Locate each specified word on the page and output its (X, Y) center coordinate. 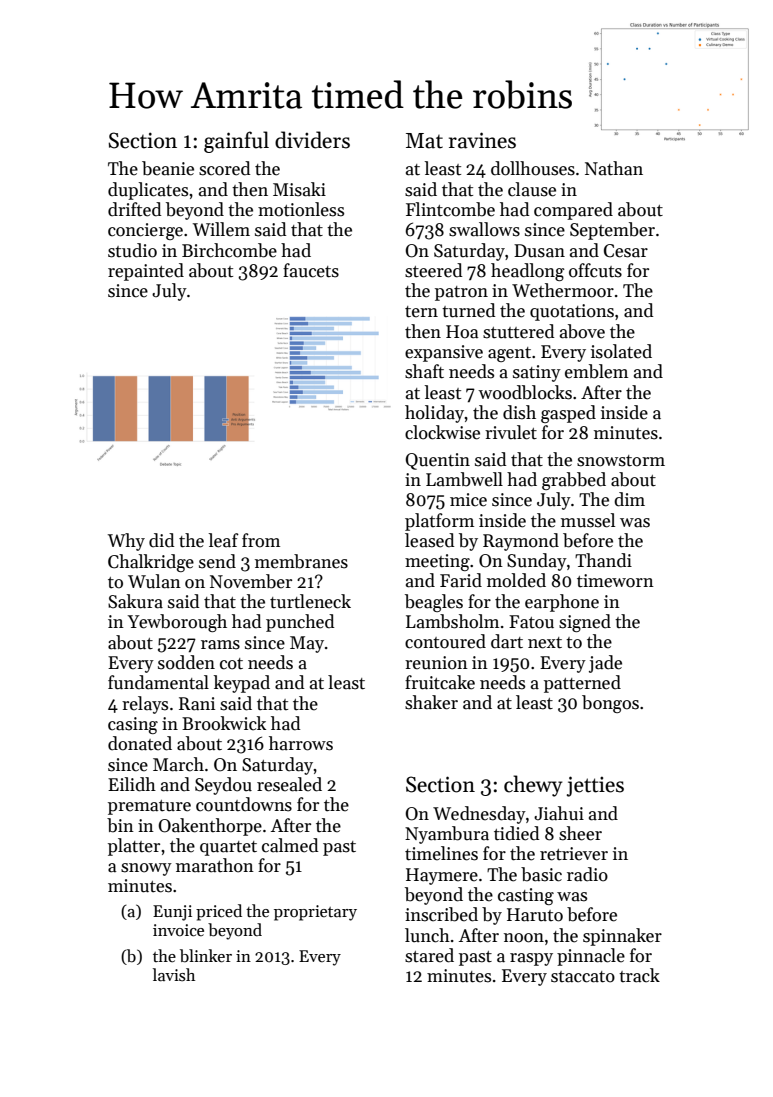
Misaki (299, 189)
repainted (146, 272)
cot (231, 664)
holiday (434, 414)
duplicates (148, 191)
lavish (174, 975)
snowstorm (621, 461)
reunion (436, 663)
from (261, 540)
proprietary (315, 913)
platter (134, 847)
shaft (424, 371)
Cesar (626, 251)
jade (605, 664)
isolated (621, 351)
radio (587, 874)
